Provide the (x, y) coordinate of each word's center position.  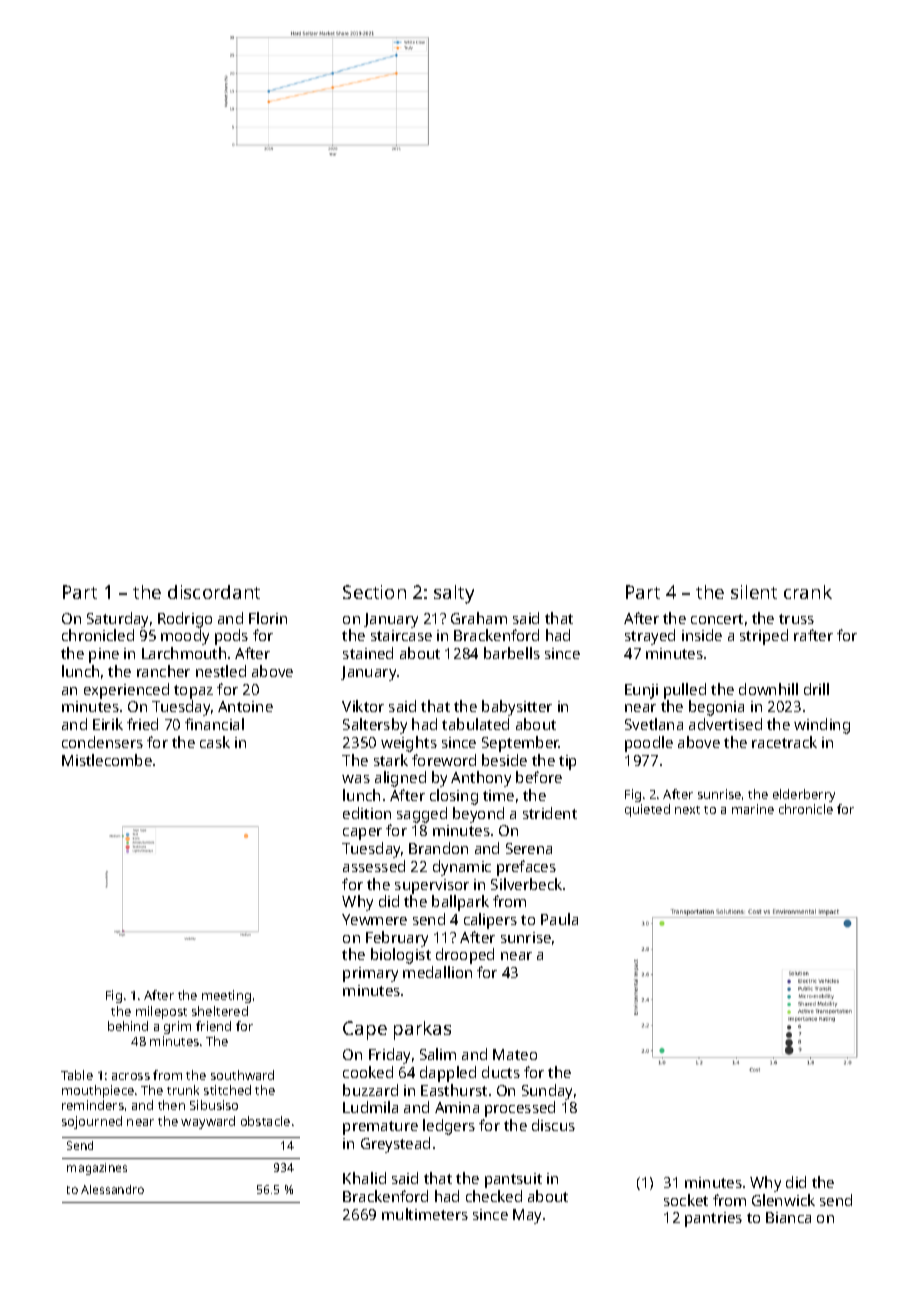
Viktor (363, 706)
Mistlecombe (107, 760)
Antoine (245, 706)
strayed (650, 637)
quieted (647, 810)
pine (104, 655)
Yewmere (374, 919)
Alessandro (112, 1189)
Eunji (641, 691)
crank (808, 592)
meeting (226, 996)
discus (553, 1125)
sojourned (92, 1122)
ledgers (449, 1127)
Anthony (481, 779)
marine (753, 809)
